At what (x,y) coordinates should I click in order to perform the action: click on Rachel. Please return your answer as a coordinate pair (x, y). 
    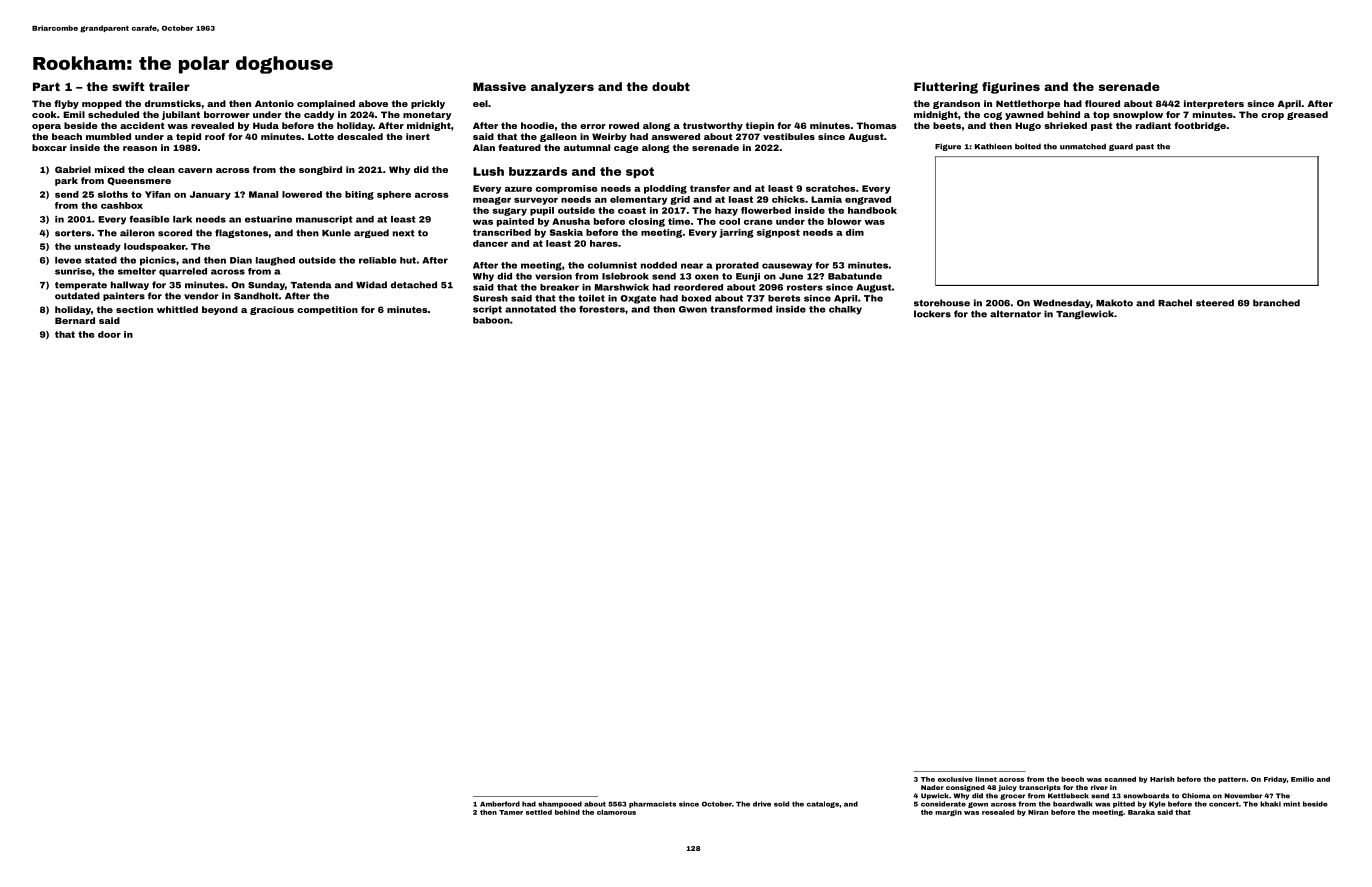
    Looking at the image, I should click on (1175, 303).
